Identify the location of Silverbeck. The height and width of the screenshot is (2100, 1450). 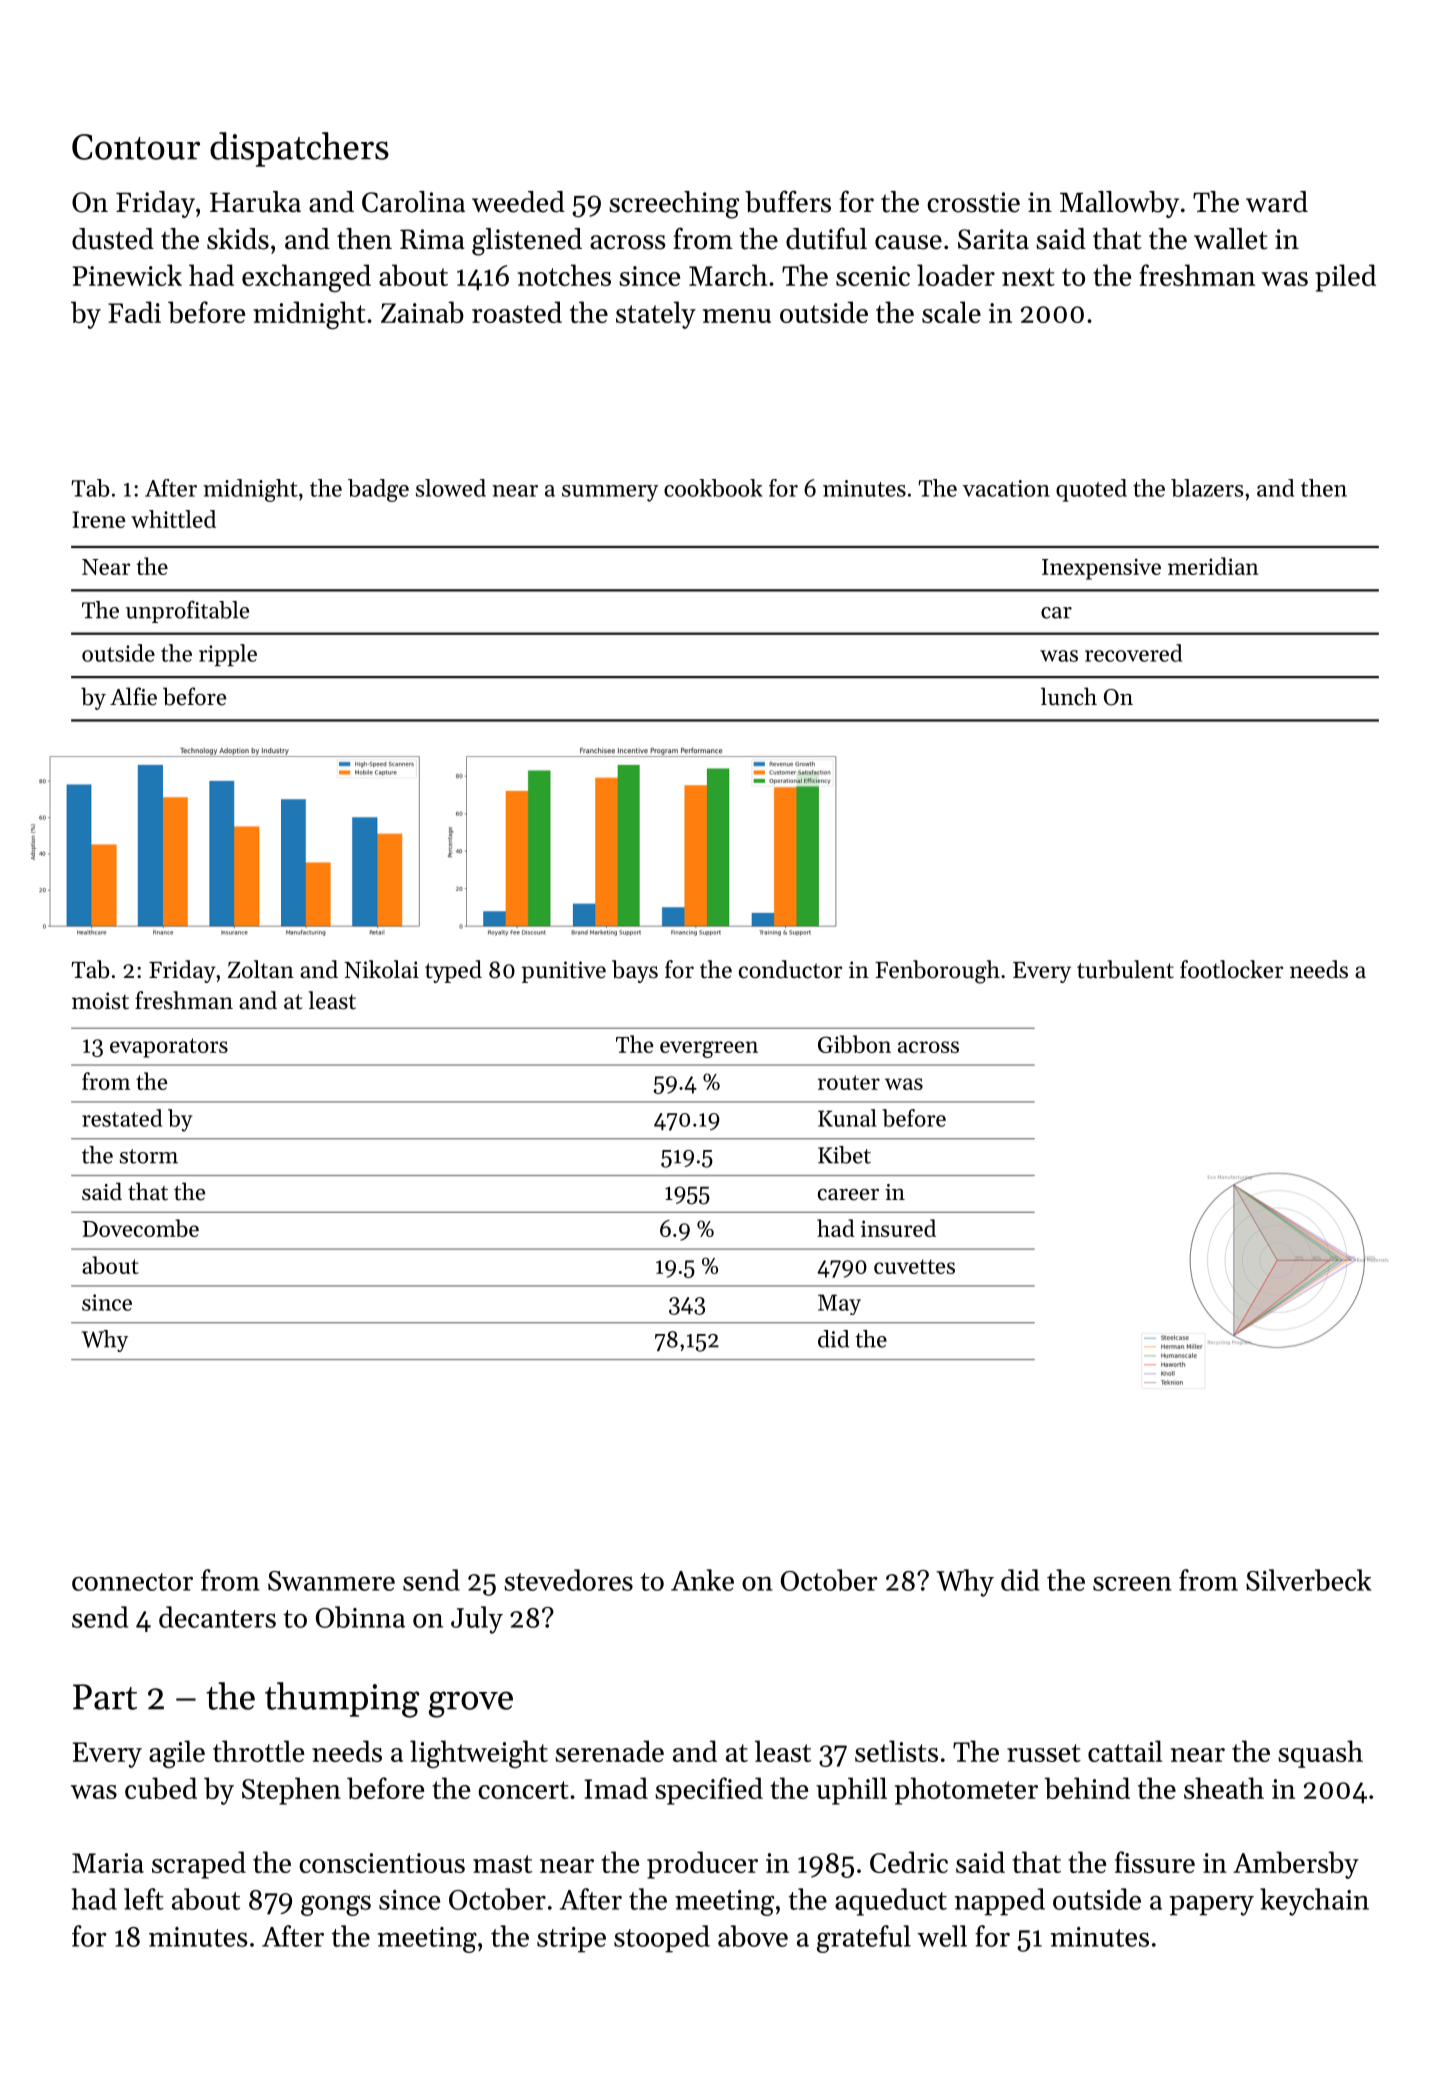
(1308, 1580).
